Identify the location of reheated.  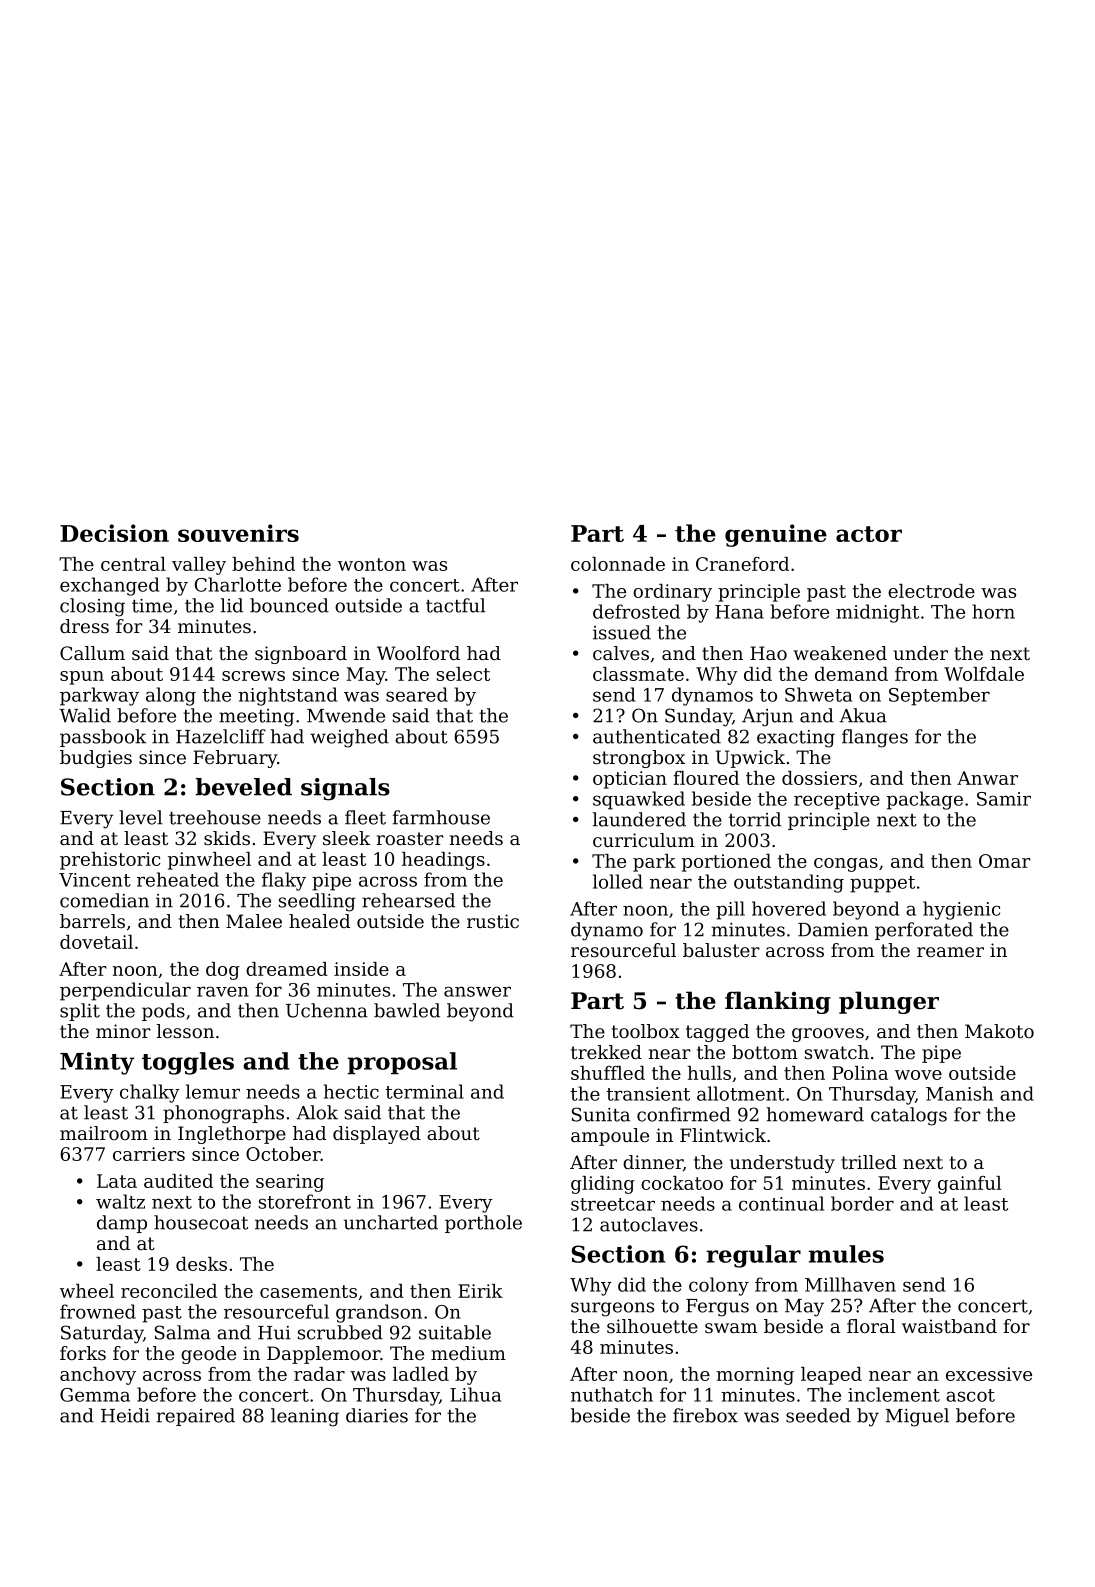
(178, 879).
